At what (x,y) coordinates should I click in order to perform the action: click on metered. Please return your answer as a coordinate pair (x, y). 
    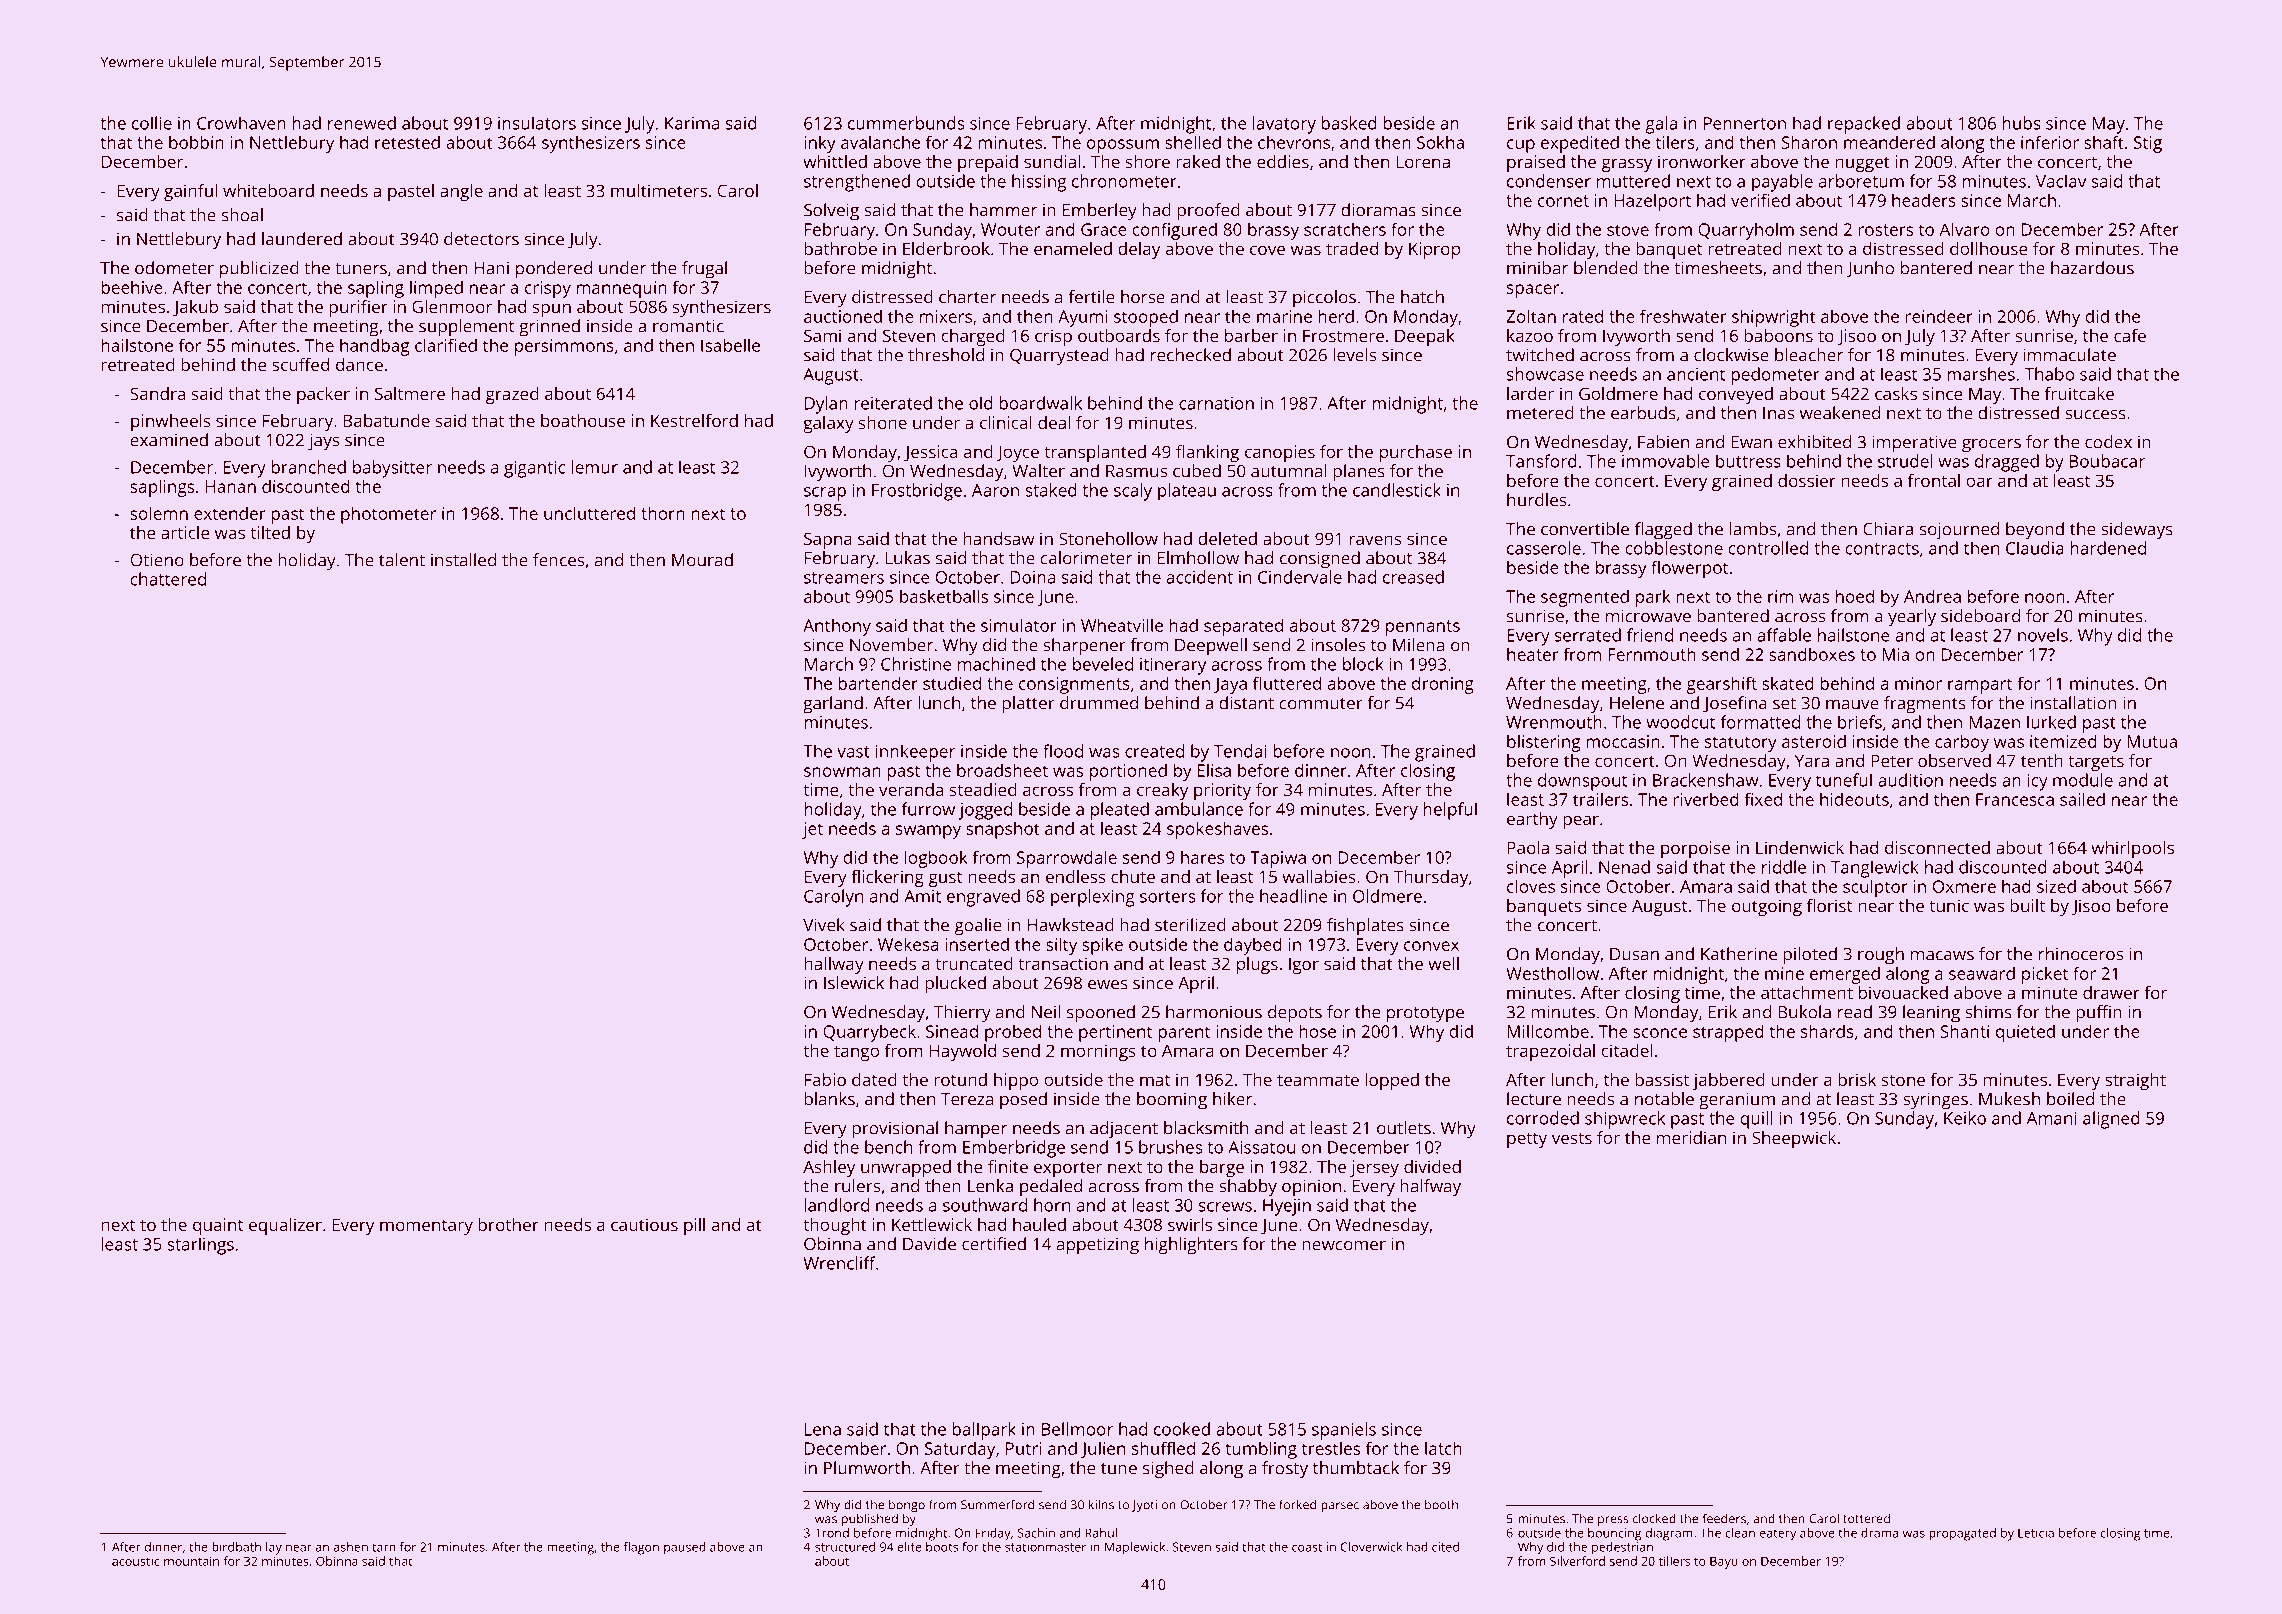
    Looking at the image, I should click on (1540, 413).
